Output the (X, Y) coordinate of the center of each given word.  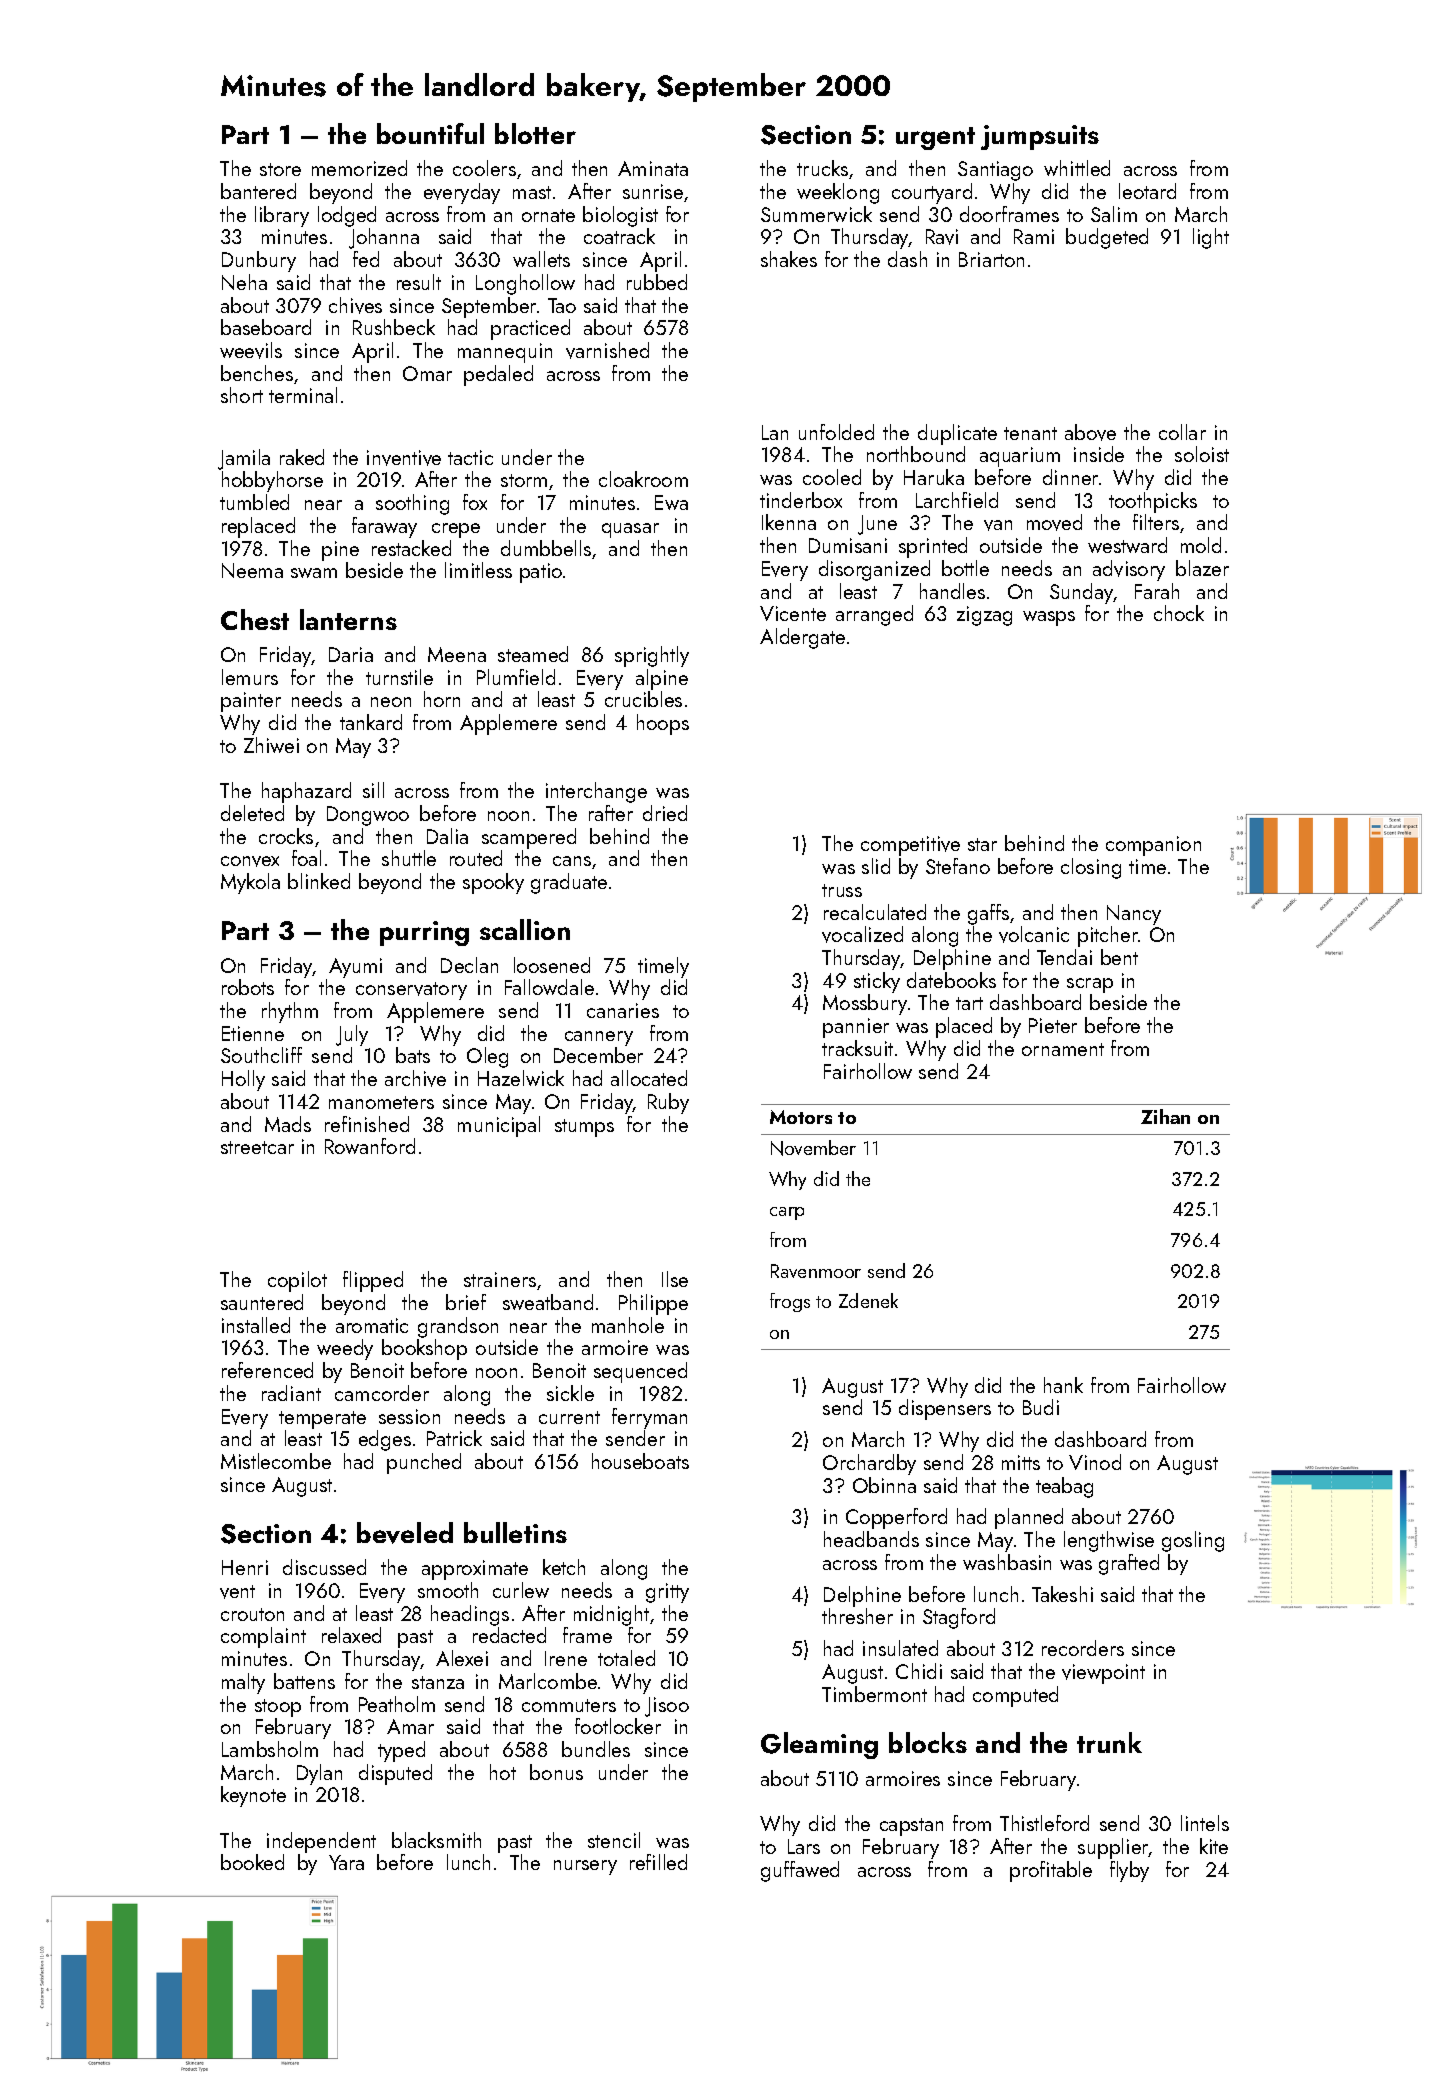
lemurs (250, 677)
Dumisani (848, 545)
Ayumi (355, 968)
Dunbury (259, 261)
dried (665, 813)
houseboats (640, 1461)
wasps (1049, 618)
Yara (346, 1862)
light (1211, 238)
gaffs (988, 914)
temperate (322, 1420)
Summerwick (816, 214)
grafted (1129, 1564)
